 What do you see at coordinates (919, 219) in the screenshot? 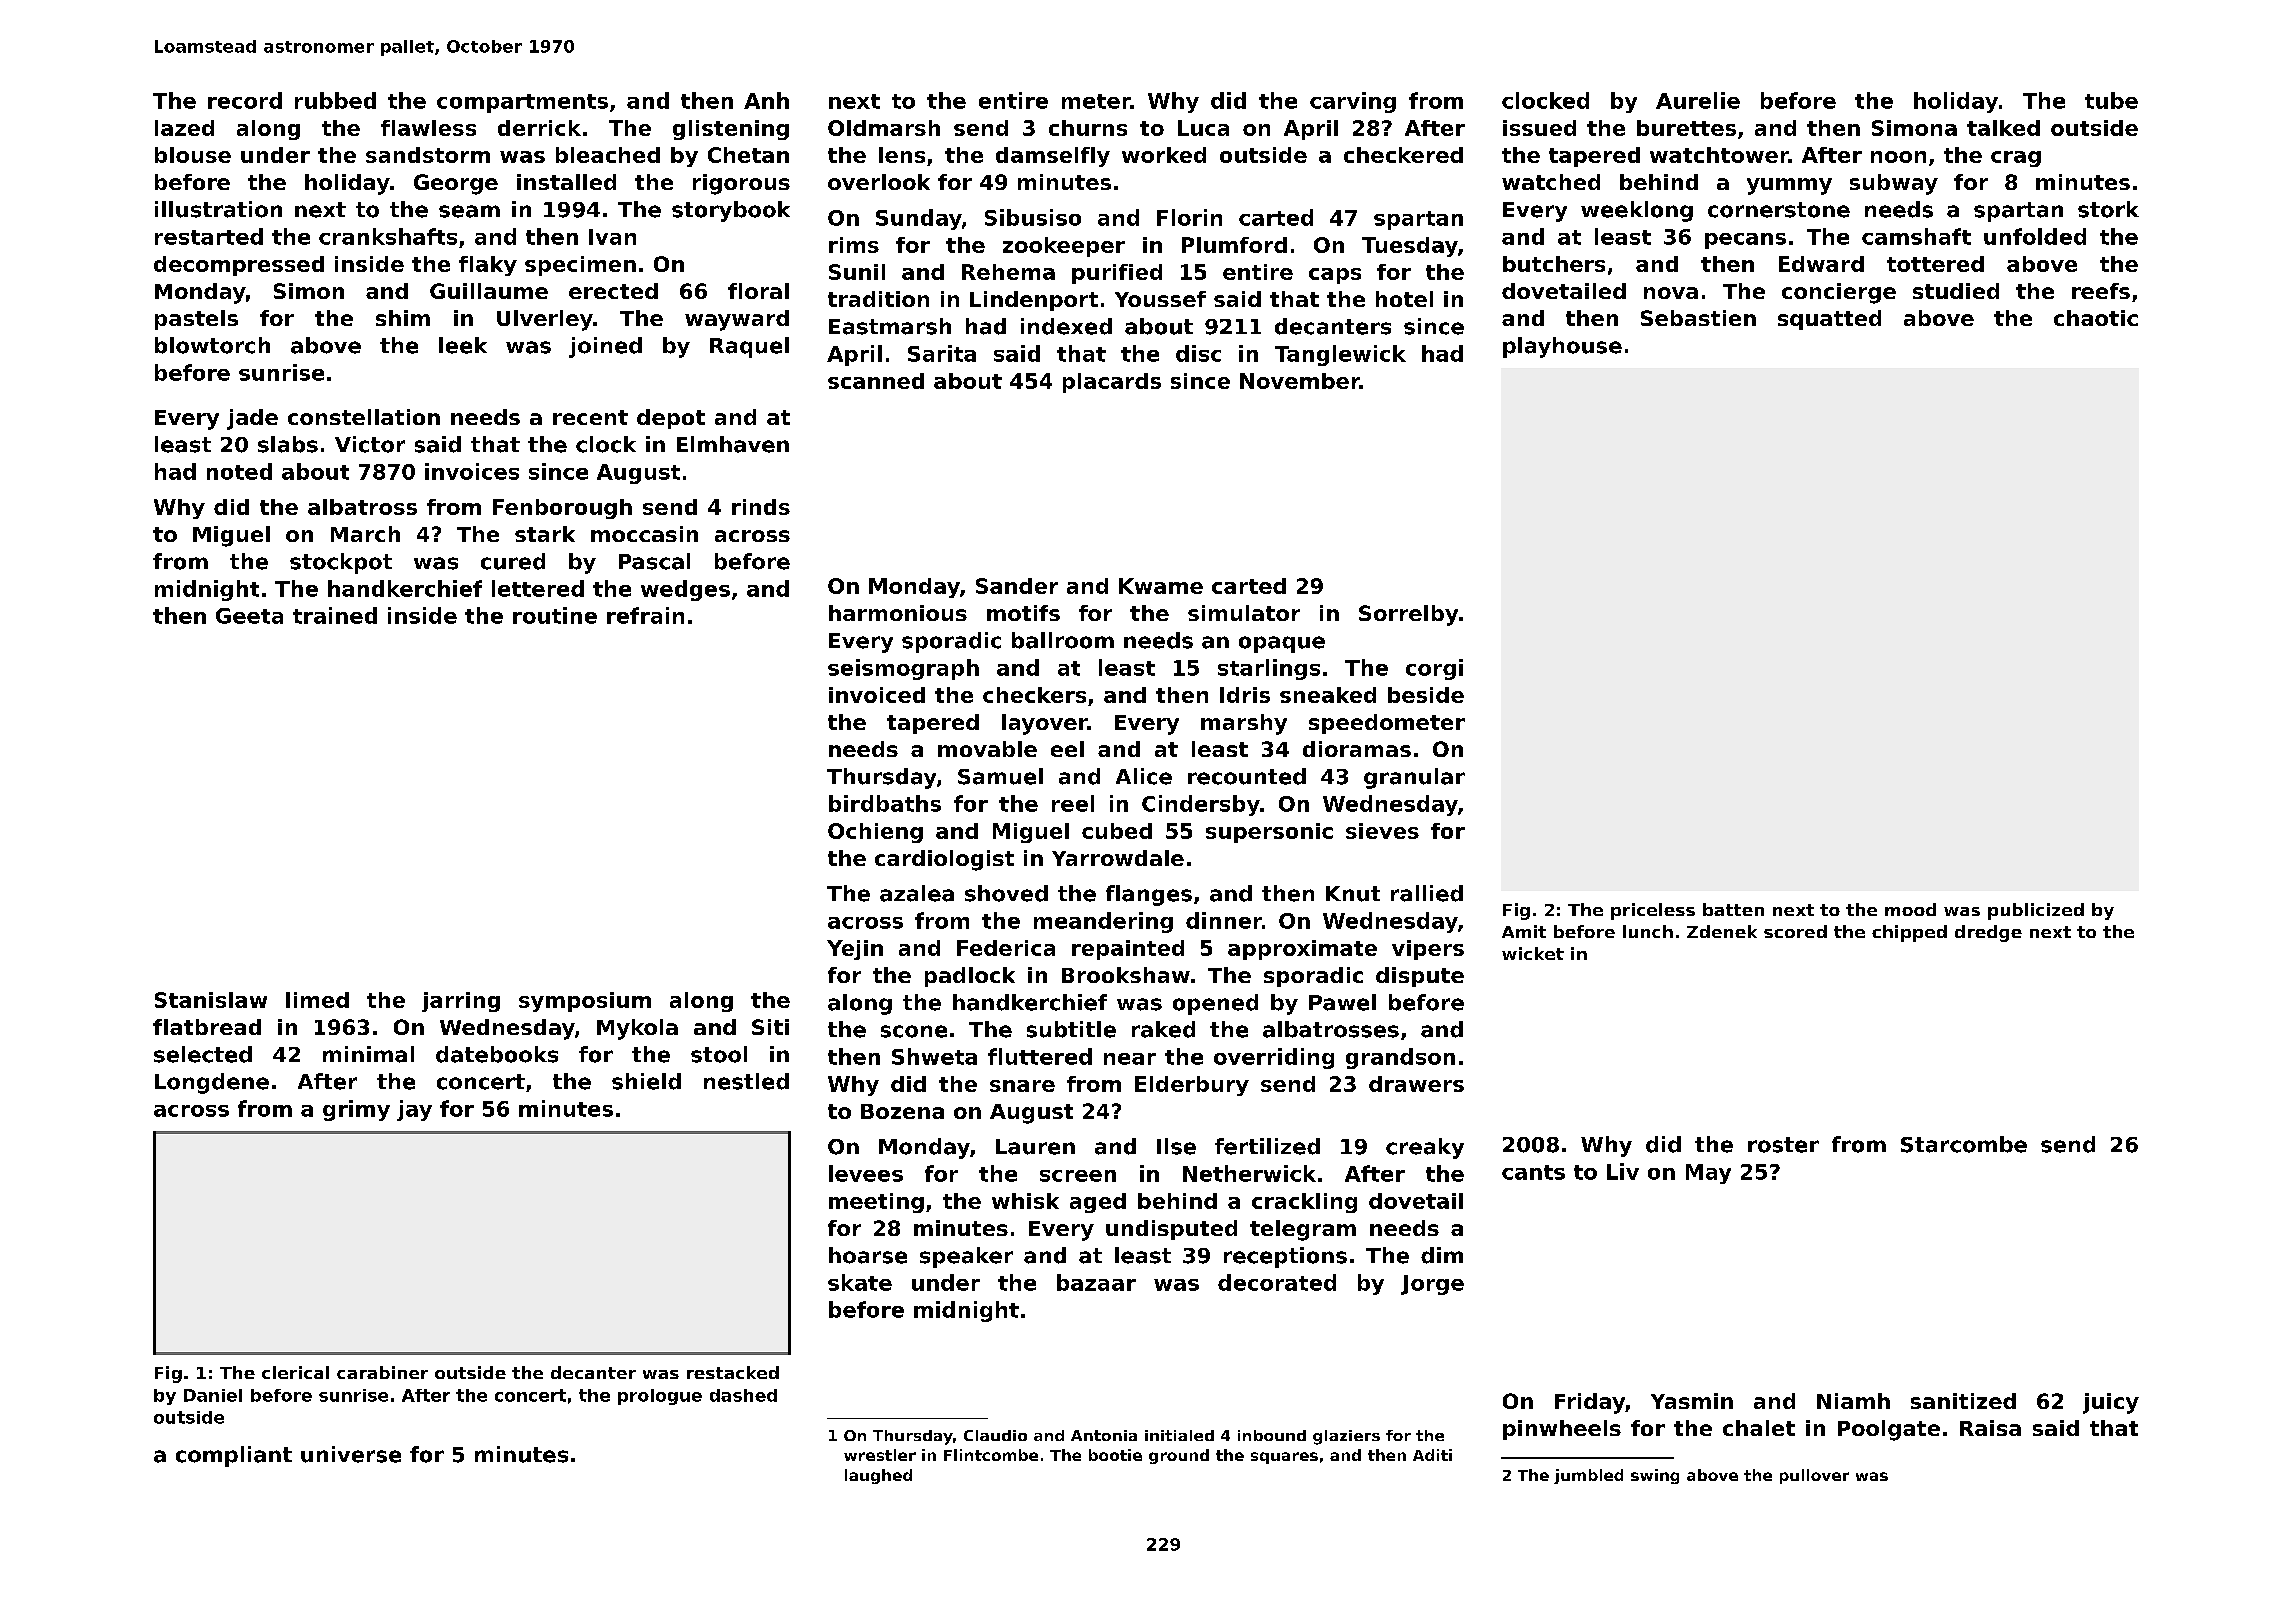
I see `Sunday` at bounding box center [919, 219].
